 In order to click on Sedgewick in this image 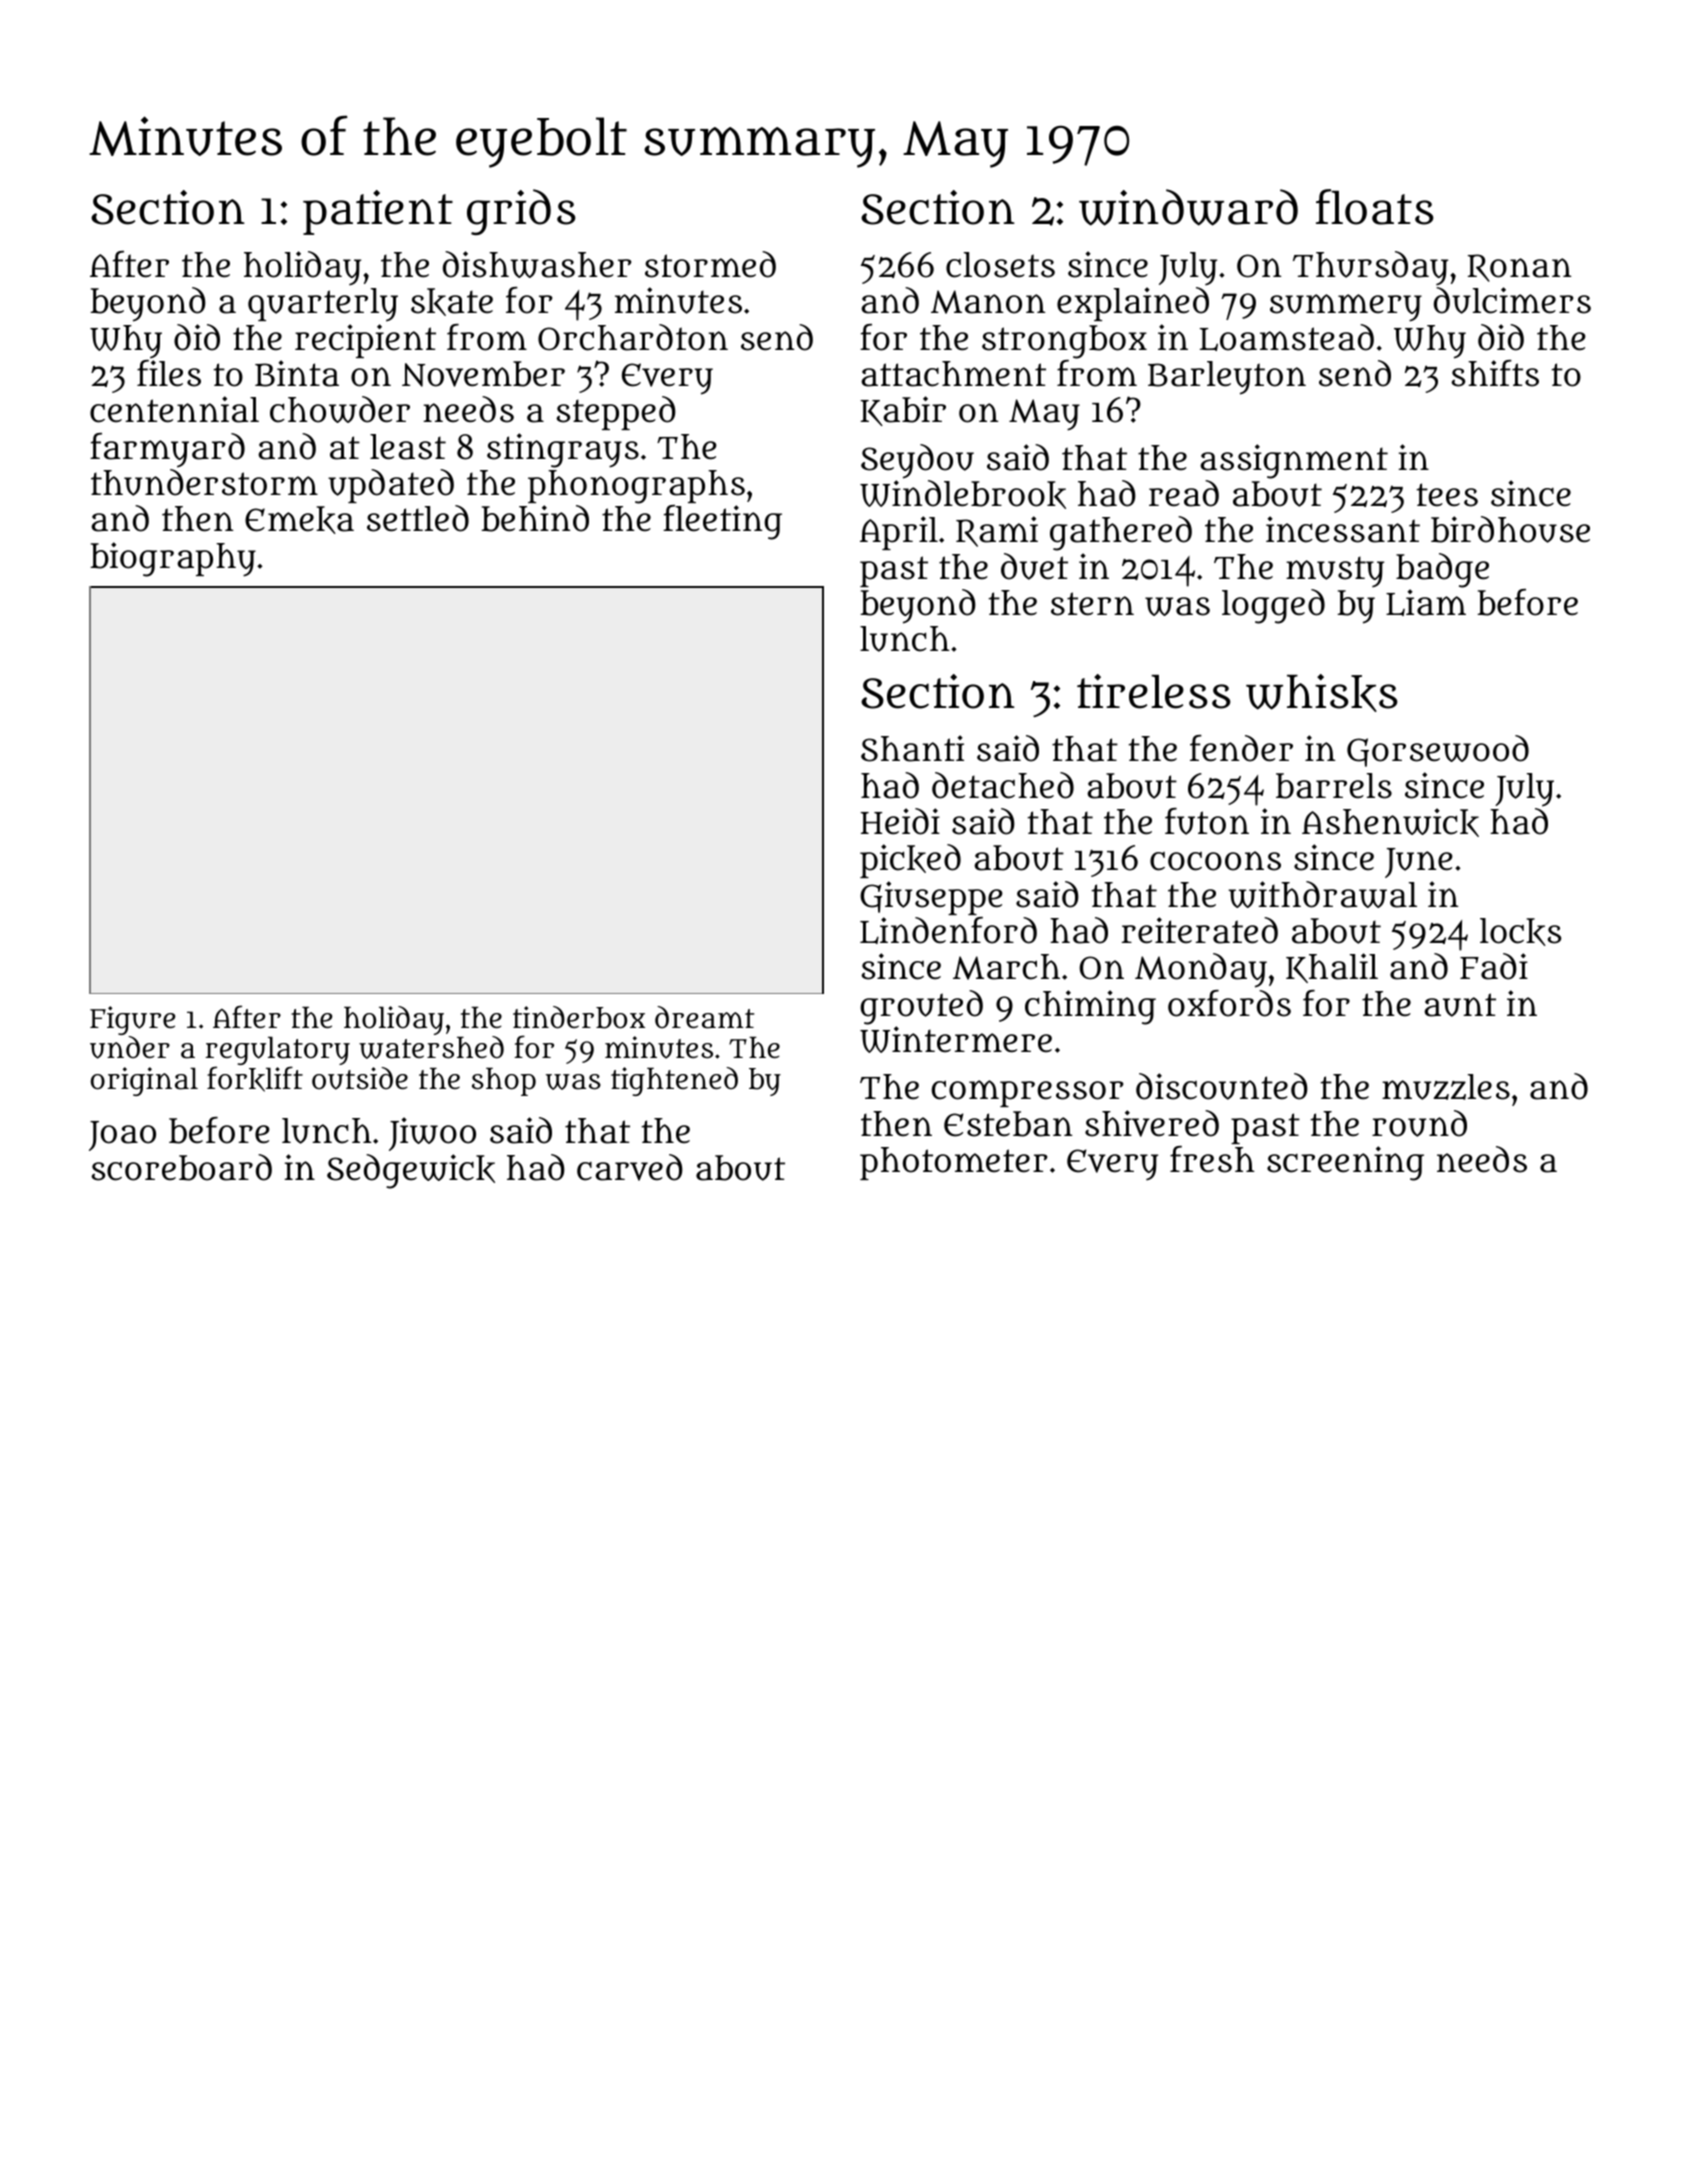, I will do `click(411, 1171)`.
